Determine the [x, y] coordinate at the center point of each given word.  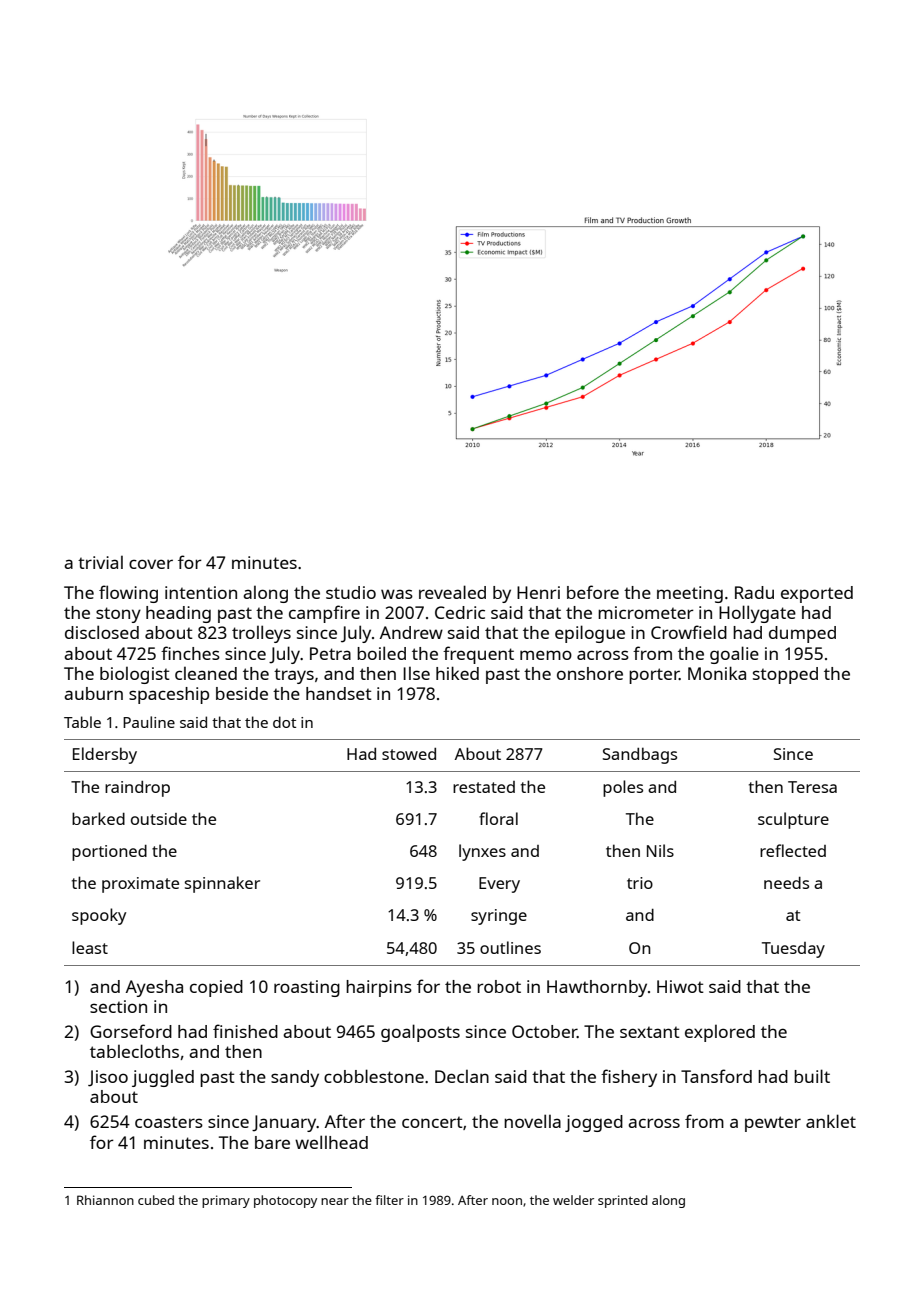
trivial [100, 562]
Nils [660, 850]
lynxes [482, 852]
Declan [462, 1076]
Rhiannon [105, 1200]
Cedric [460, 612]
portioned [109, 853]
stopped [785, 675]
